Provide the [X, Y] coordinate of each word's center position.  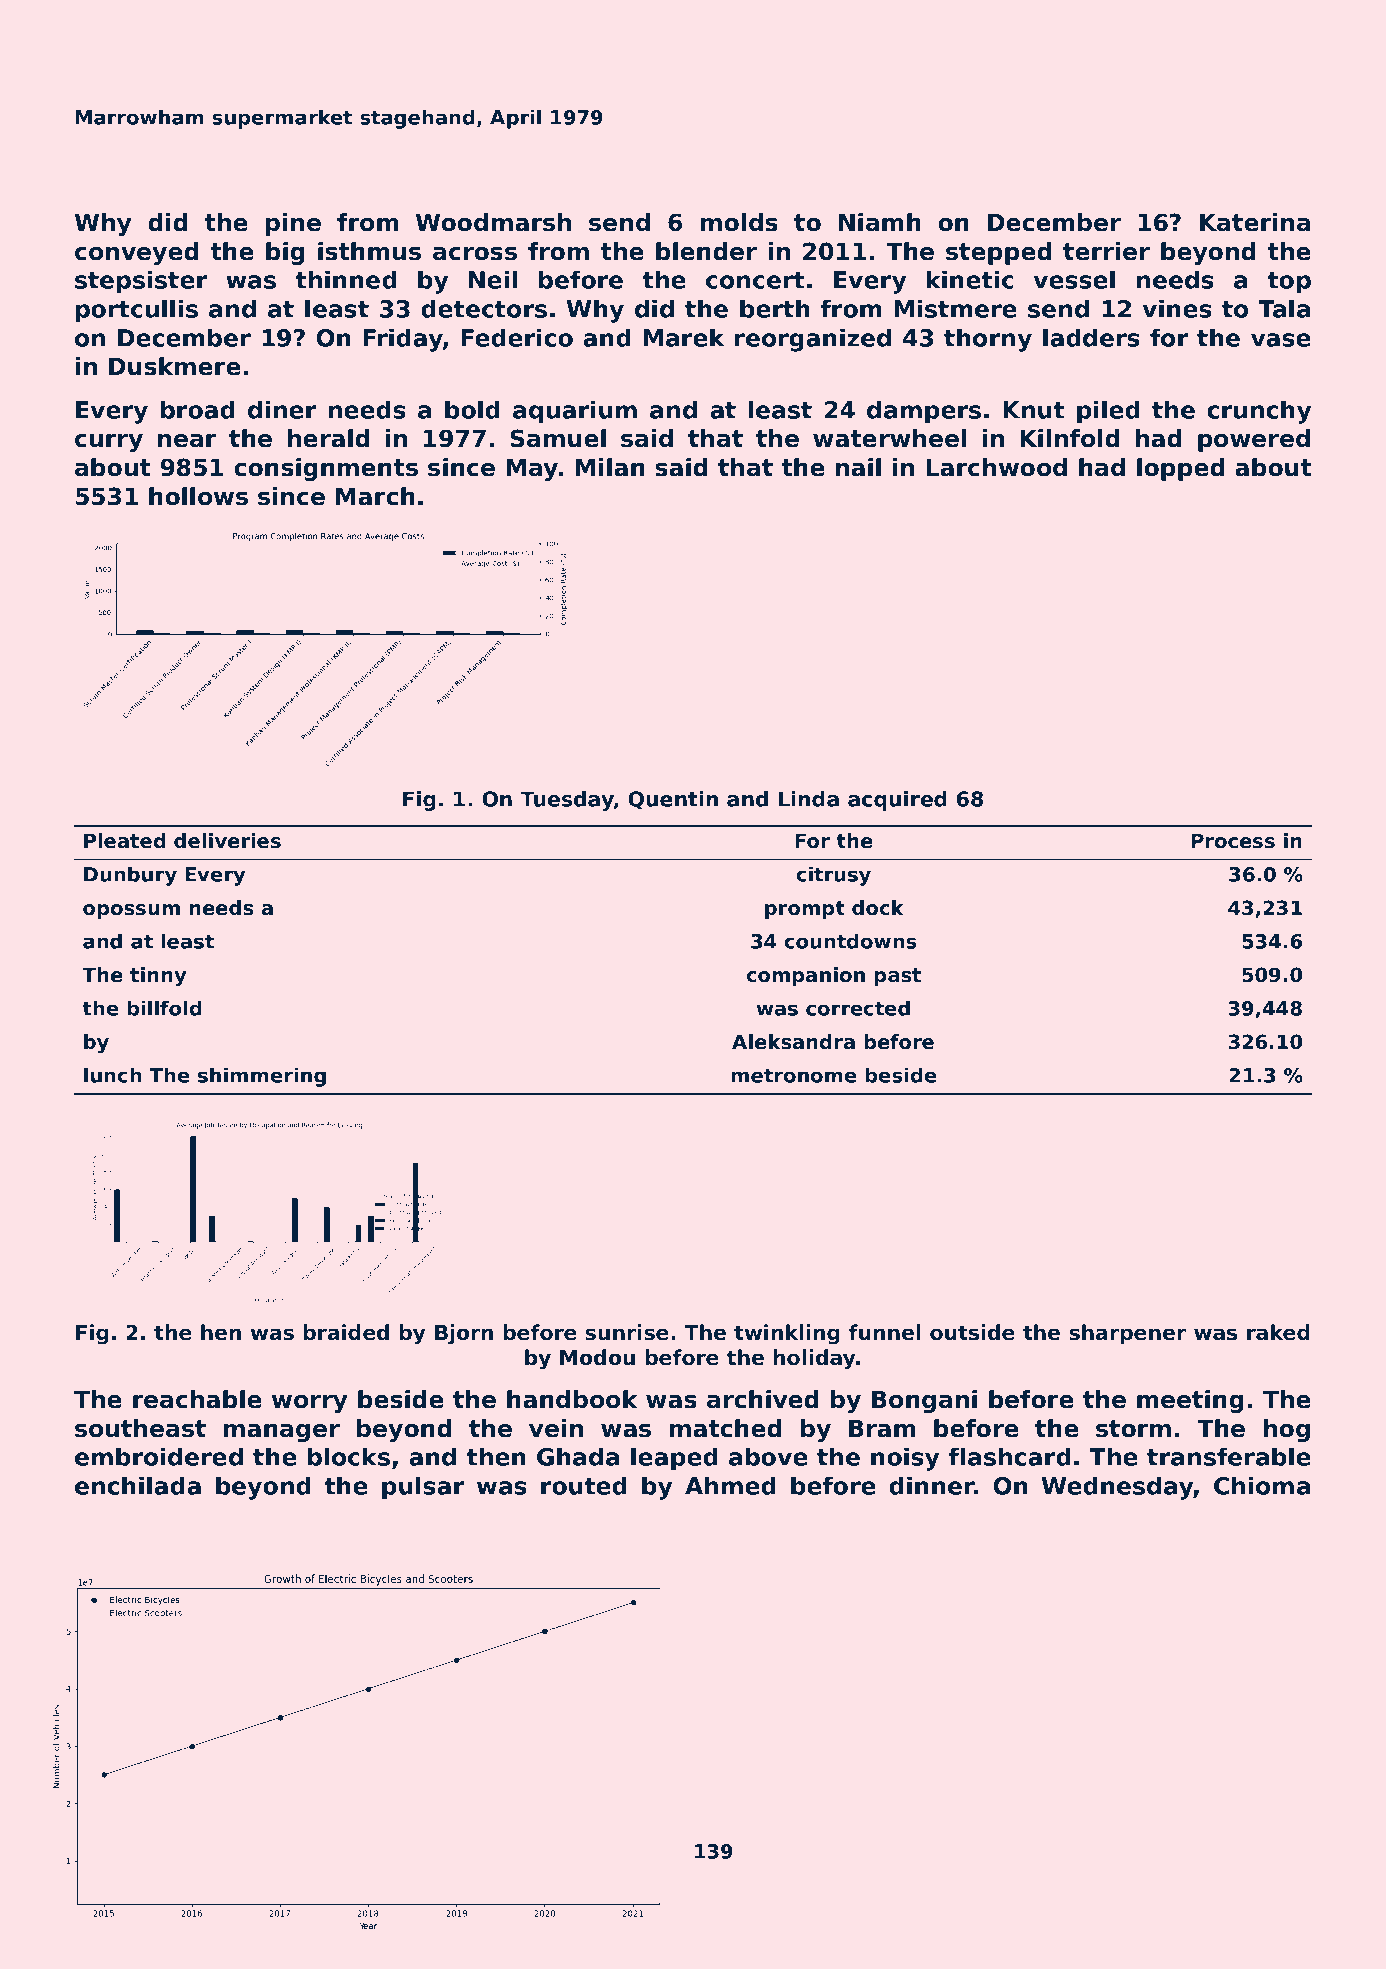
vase [1281, 340]
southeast [140, 1428]
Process [1233, 841]
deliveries [227, 841]
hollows [198, 496]
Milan [610, 467]
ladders [1091, 337]
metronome [794, 1075]
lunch [113, 1075]
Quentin [673, 800]
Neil [493, 279]
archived [763, 1399]
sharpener [1127, 1334]
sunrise [627, 1332]
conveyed [137, 253]
